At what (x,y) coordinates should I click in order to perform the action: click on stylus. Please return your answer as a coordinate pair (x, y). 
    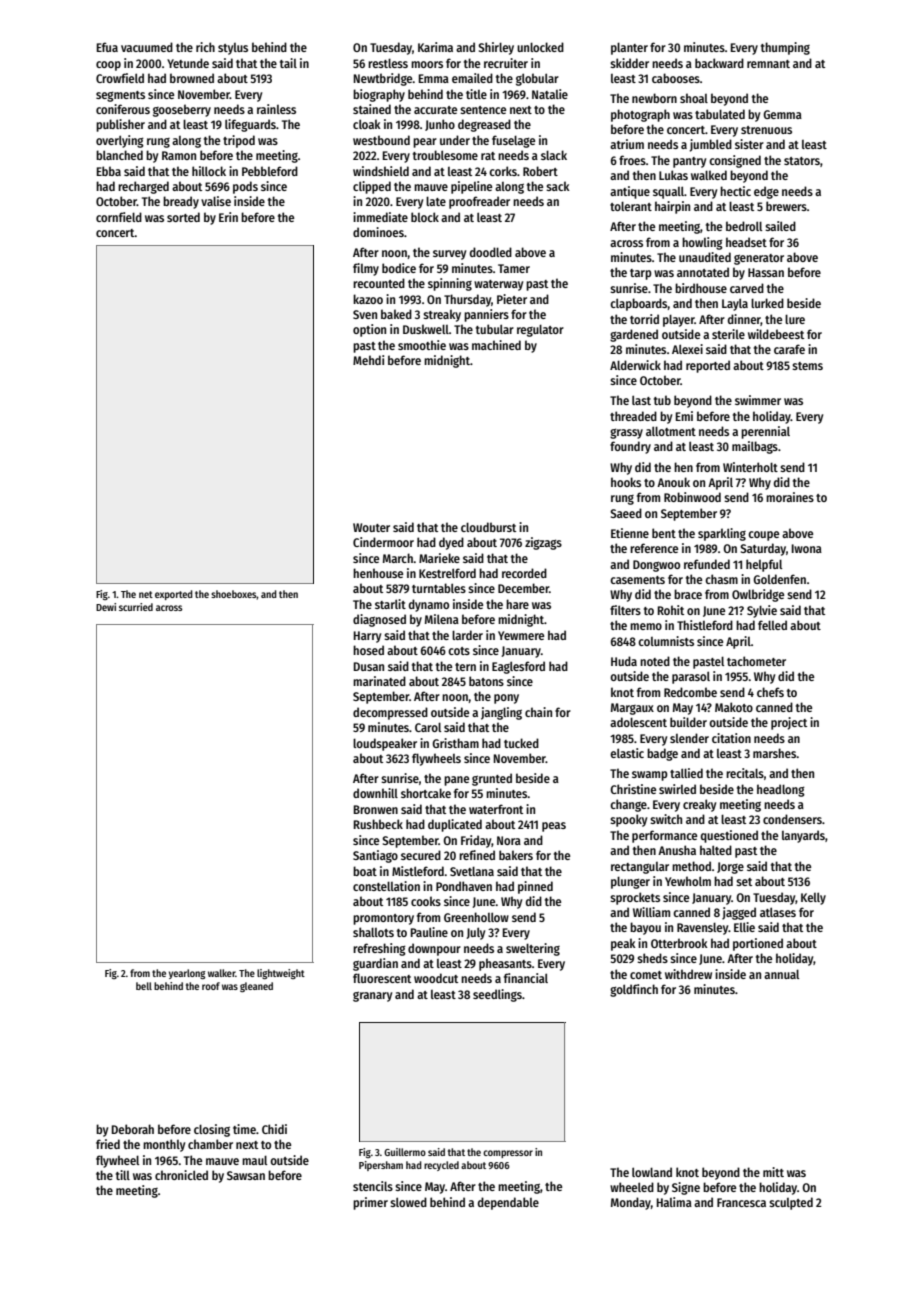
    Looking at the image, I should click on (233, 49).
